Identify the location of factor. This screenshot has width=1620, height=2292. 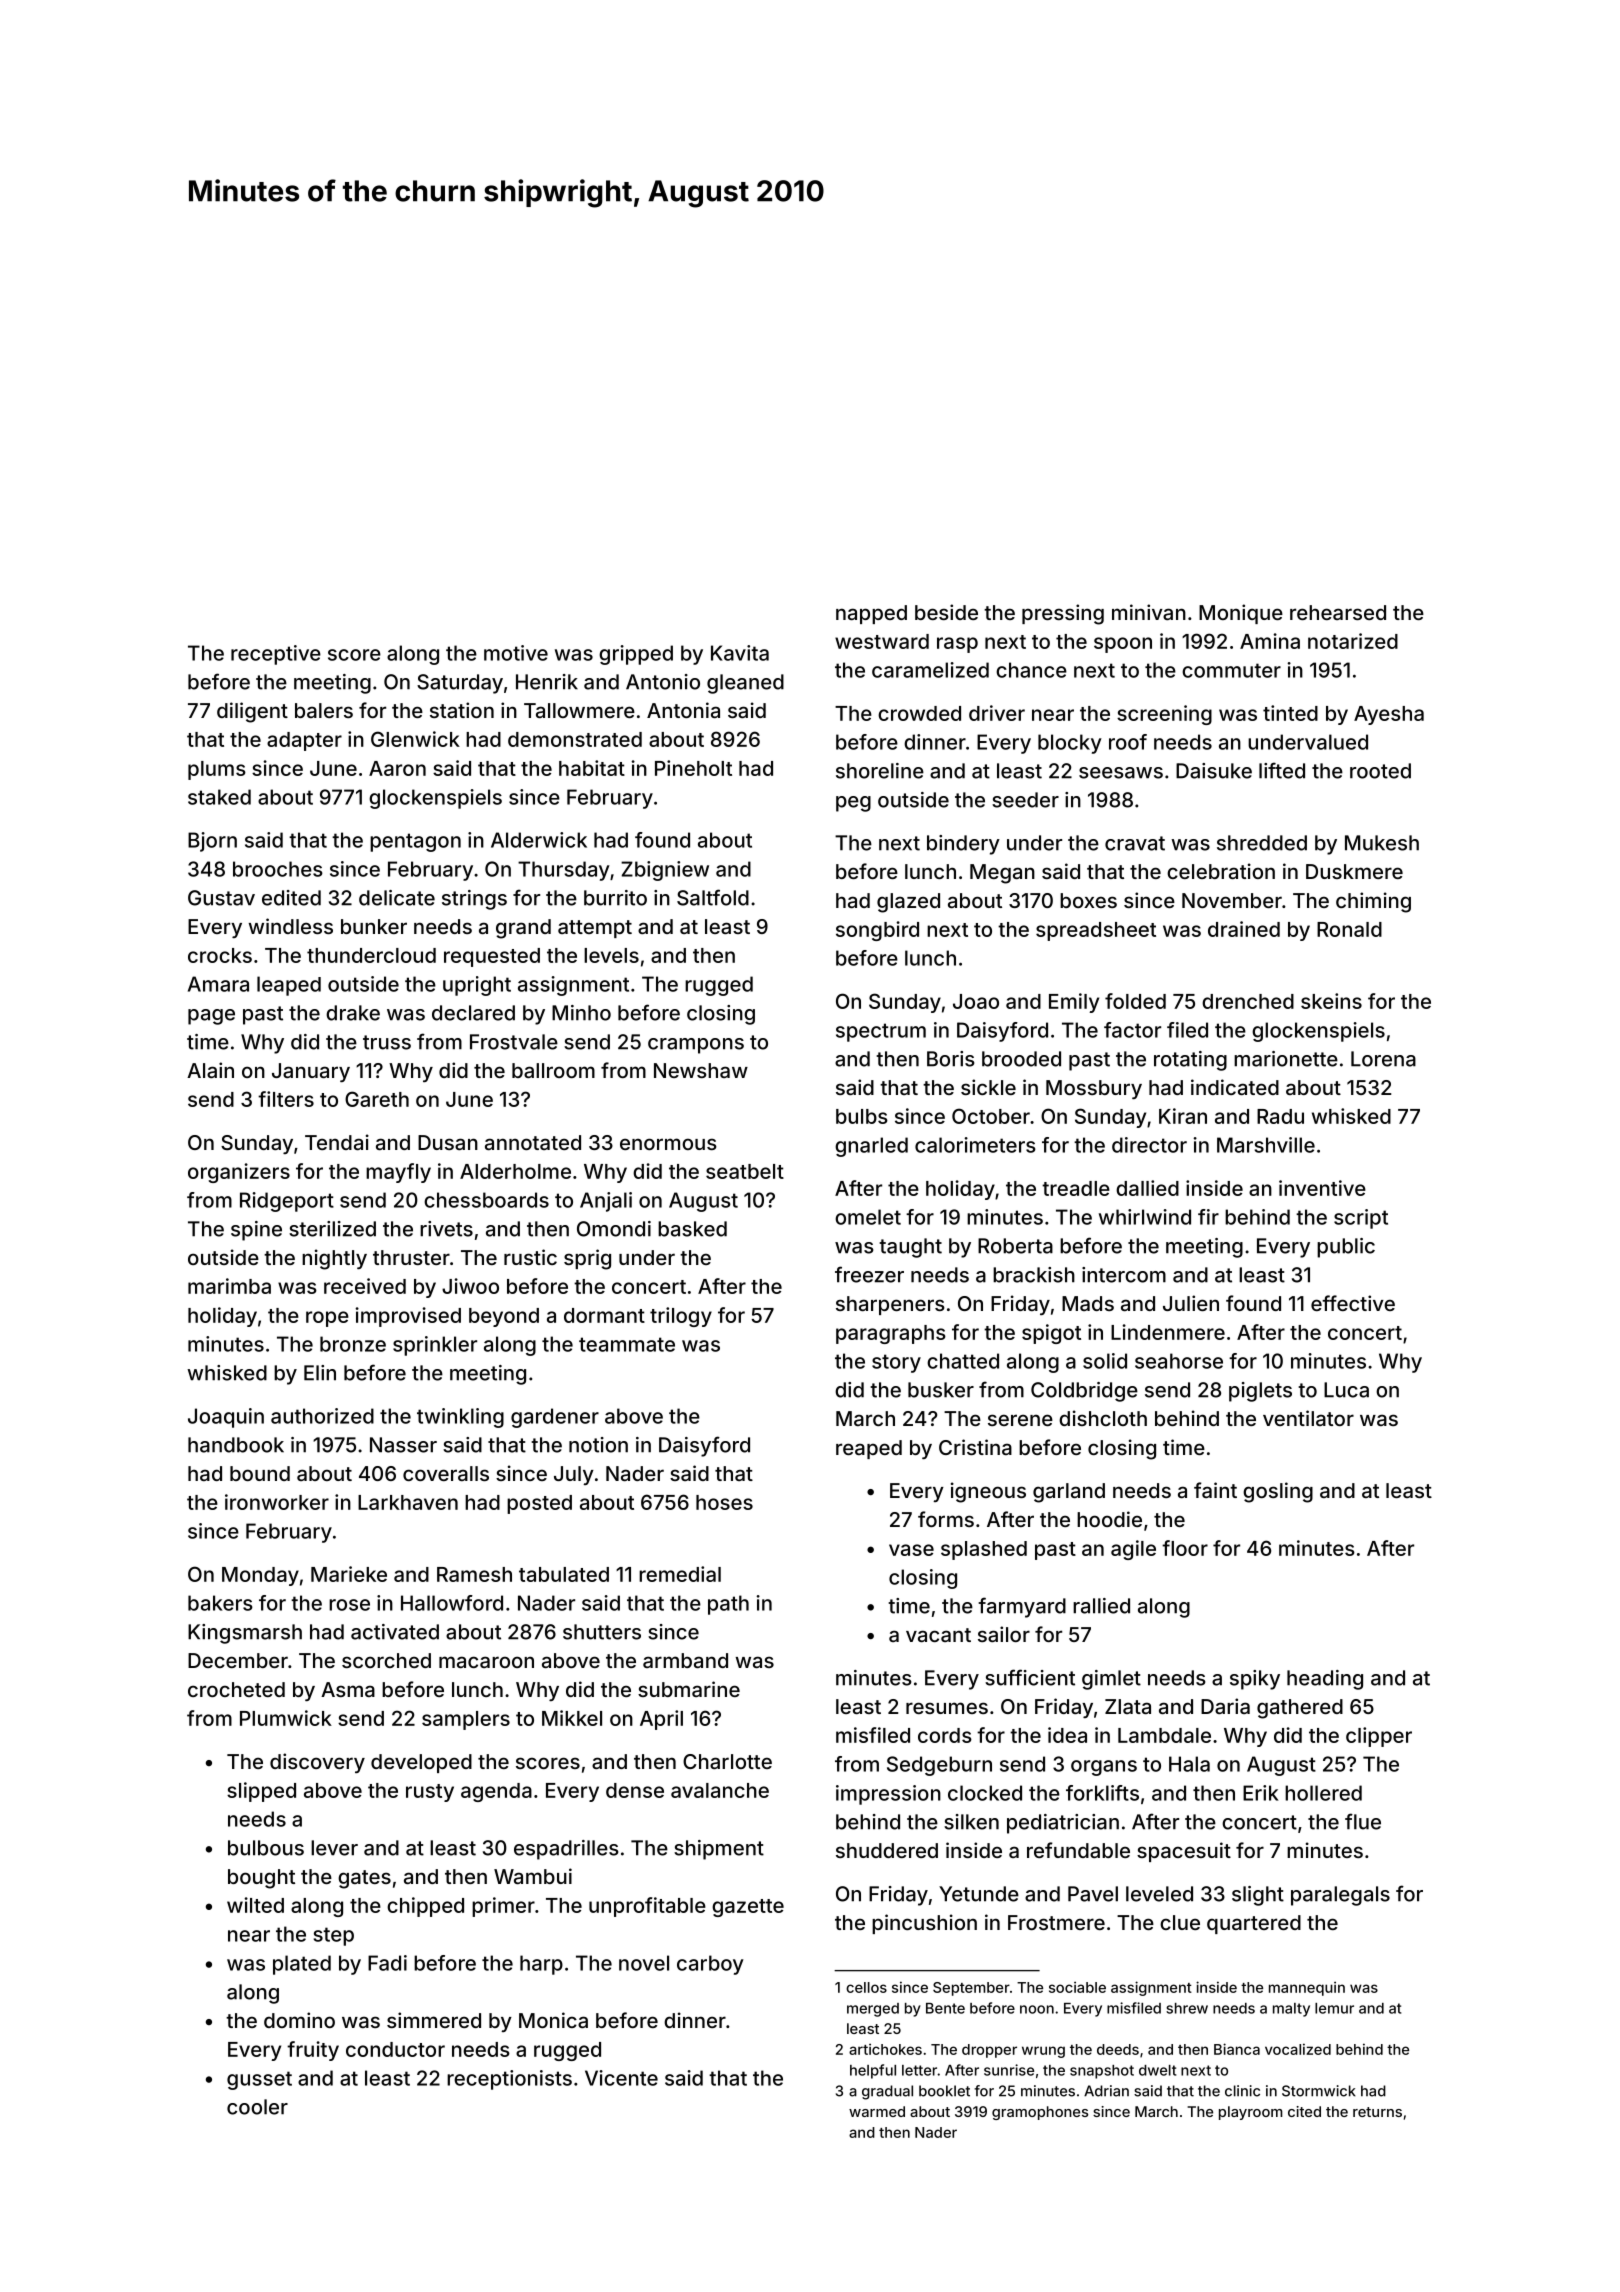
(1132, 1030).
